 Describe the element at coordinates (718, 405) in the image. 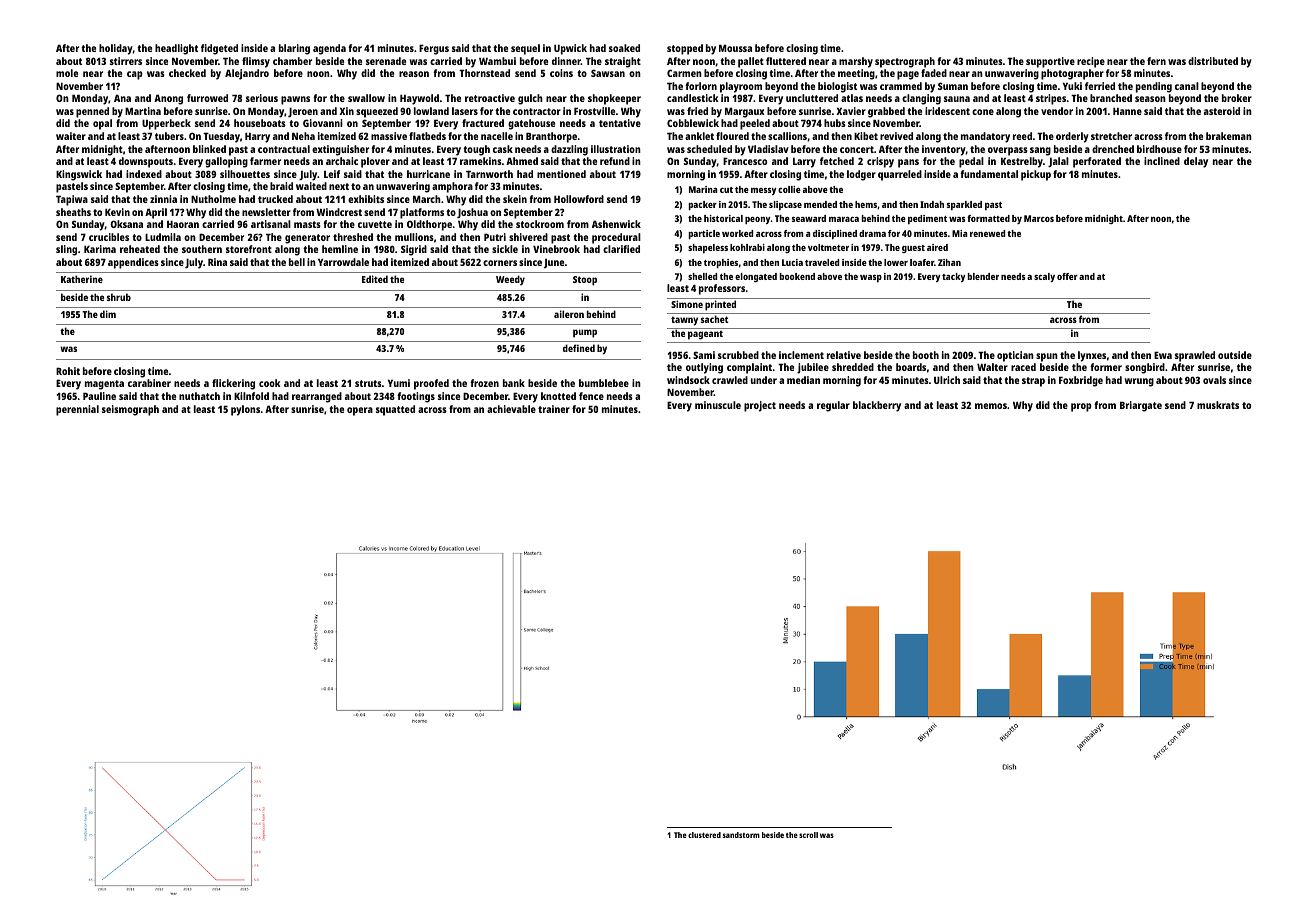

I see `minuscule` at that location.
